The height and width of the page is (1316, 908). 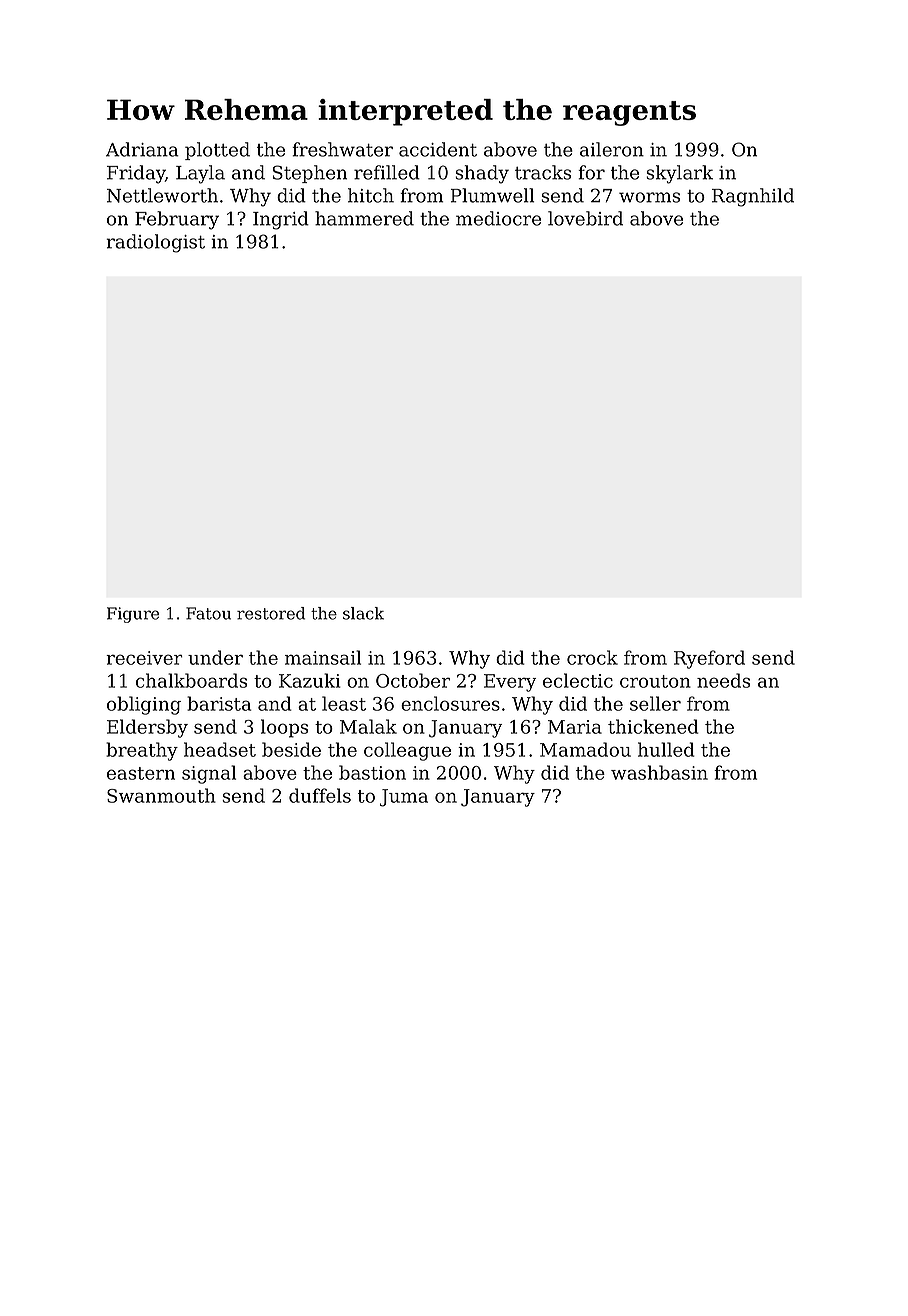 What do you see at coordinates (281, 220) in the page?
I see `Ingrid` at bounding box center [281, 220].
